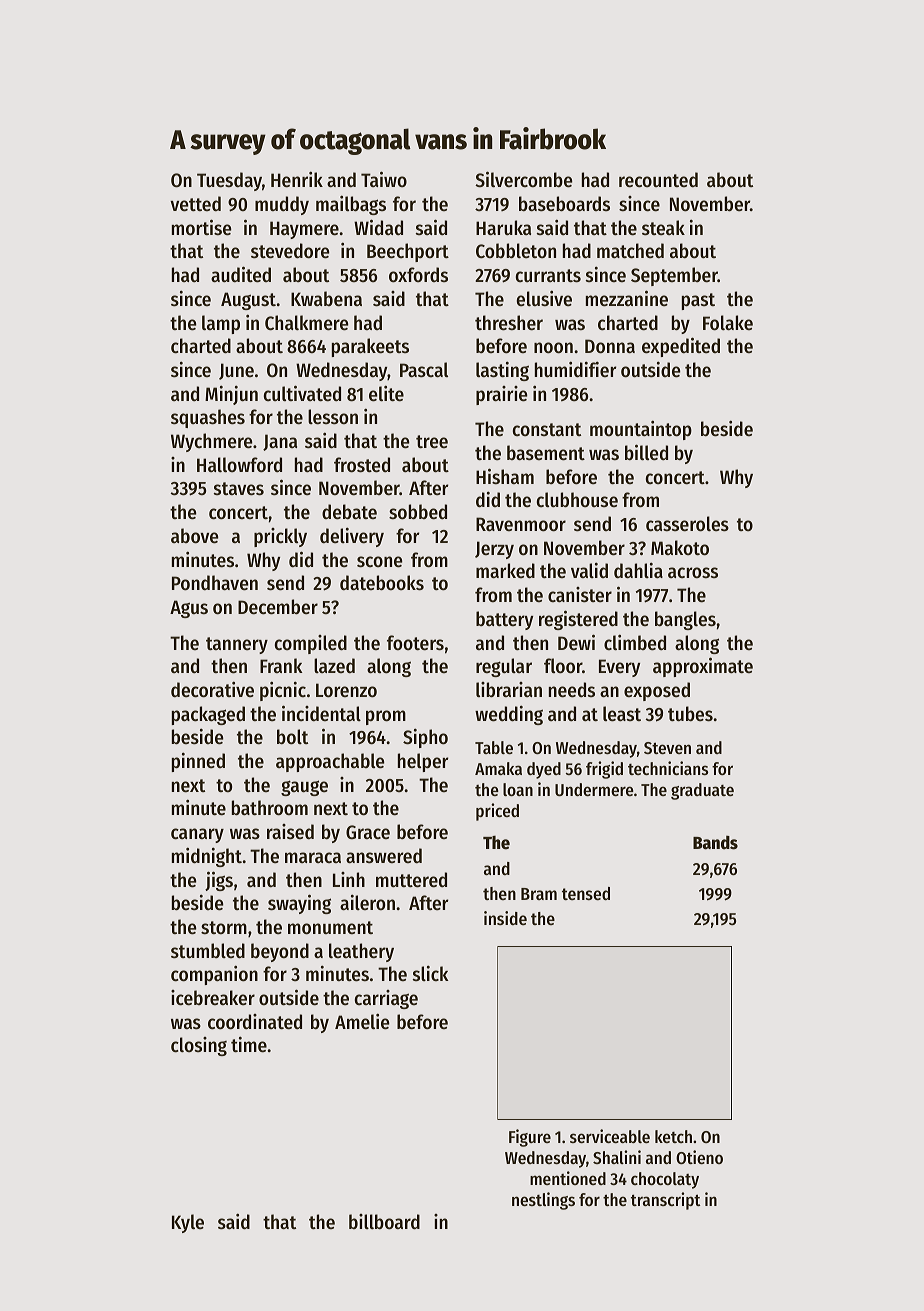 The image size is (924, 1311). Describe the element at coordinates (524, 179) in the screenshot. I see `Silvercombe` at that location.
